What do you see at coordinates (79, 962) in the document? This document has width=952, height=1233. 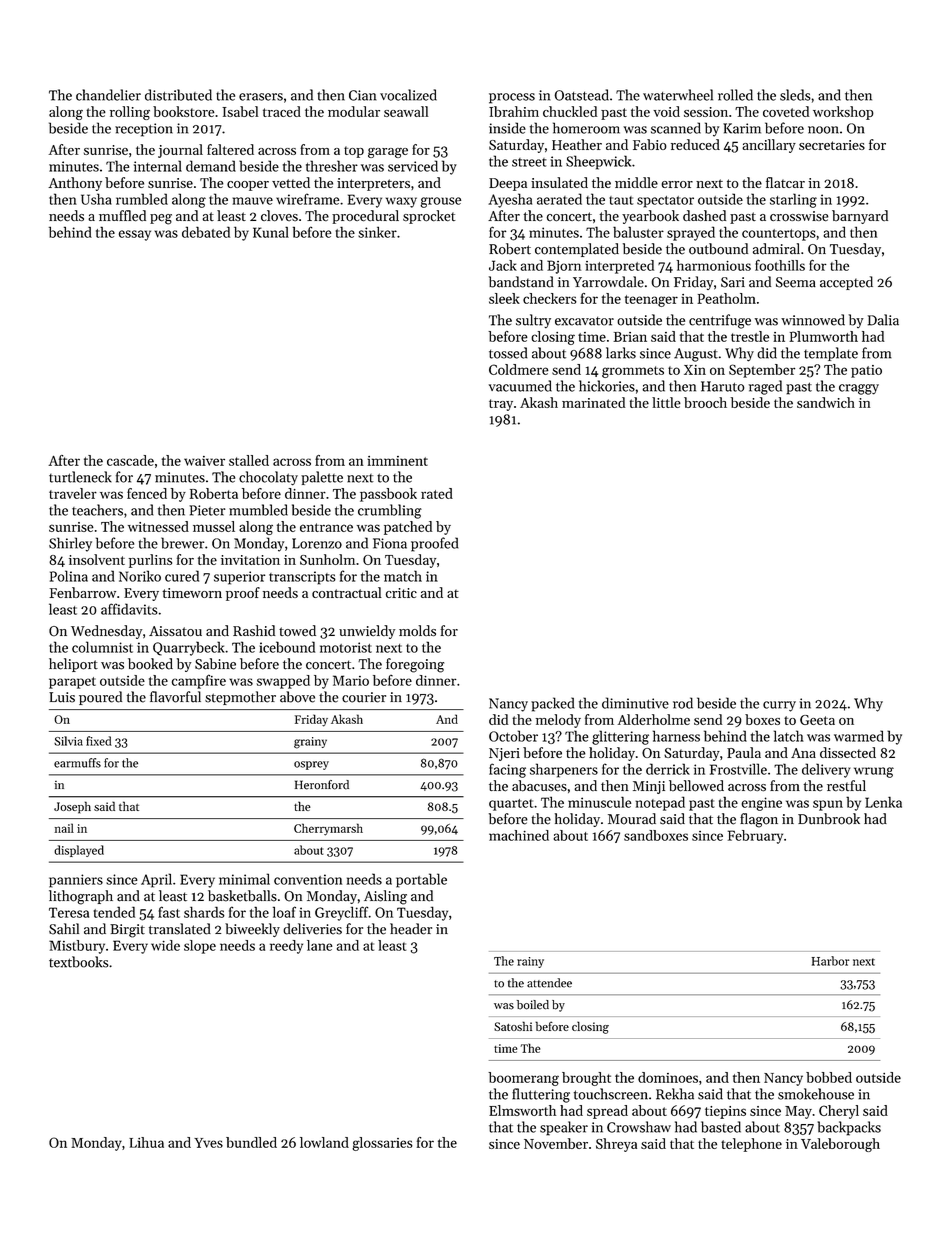 I see `textbooks` at bounding box center [79, 962].
